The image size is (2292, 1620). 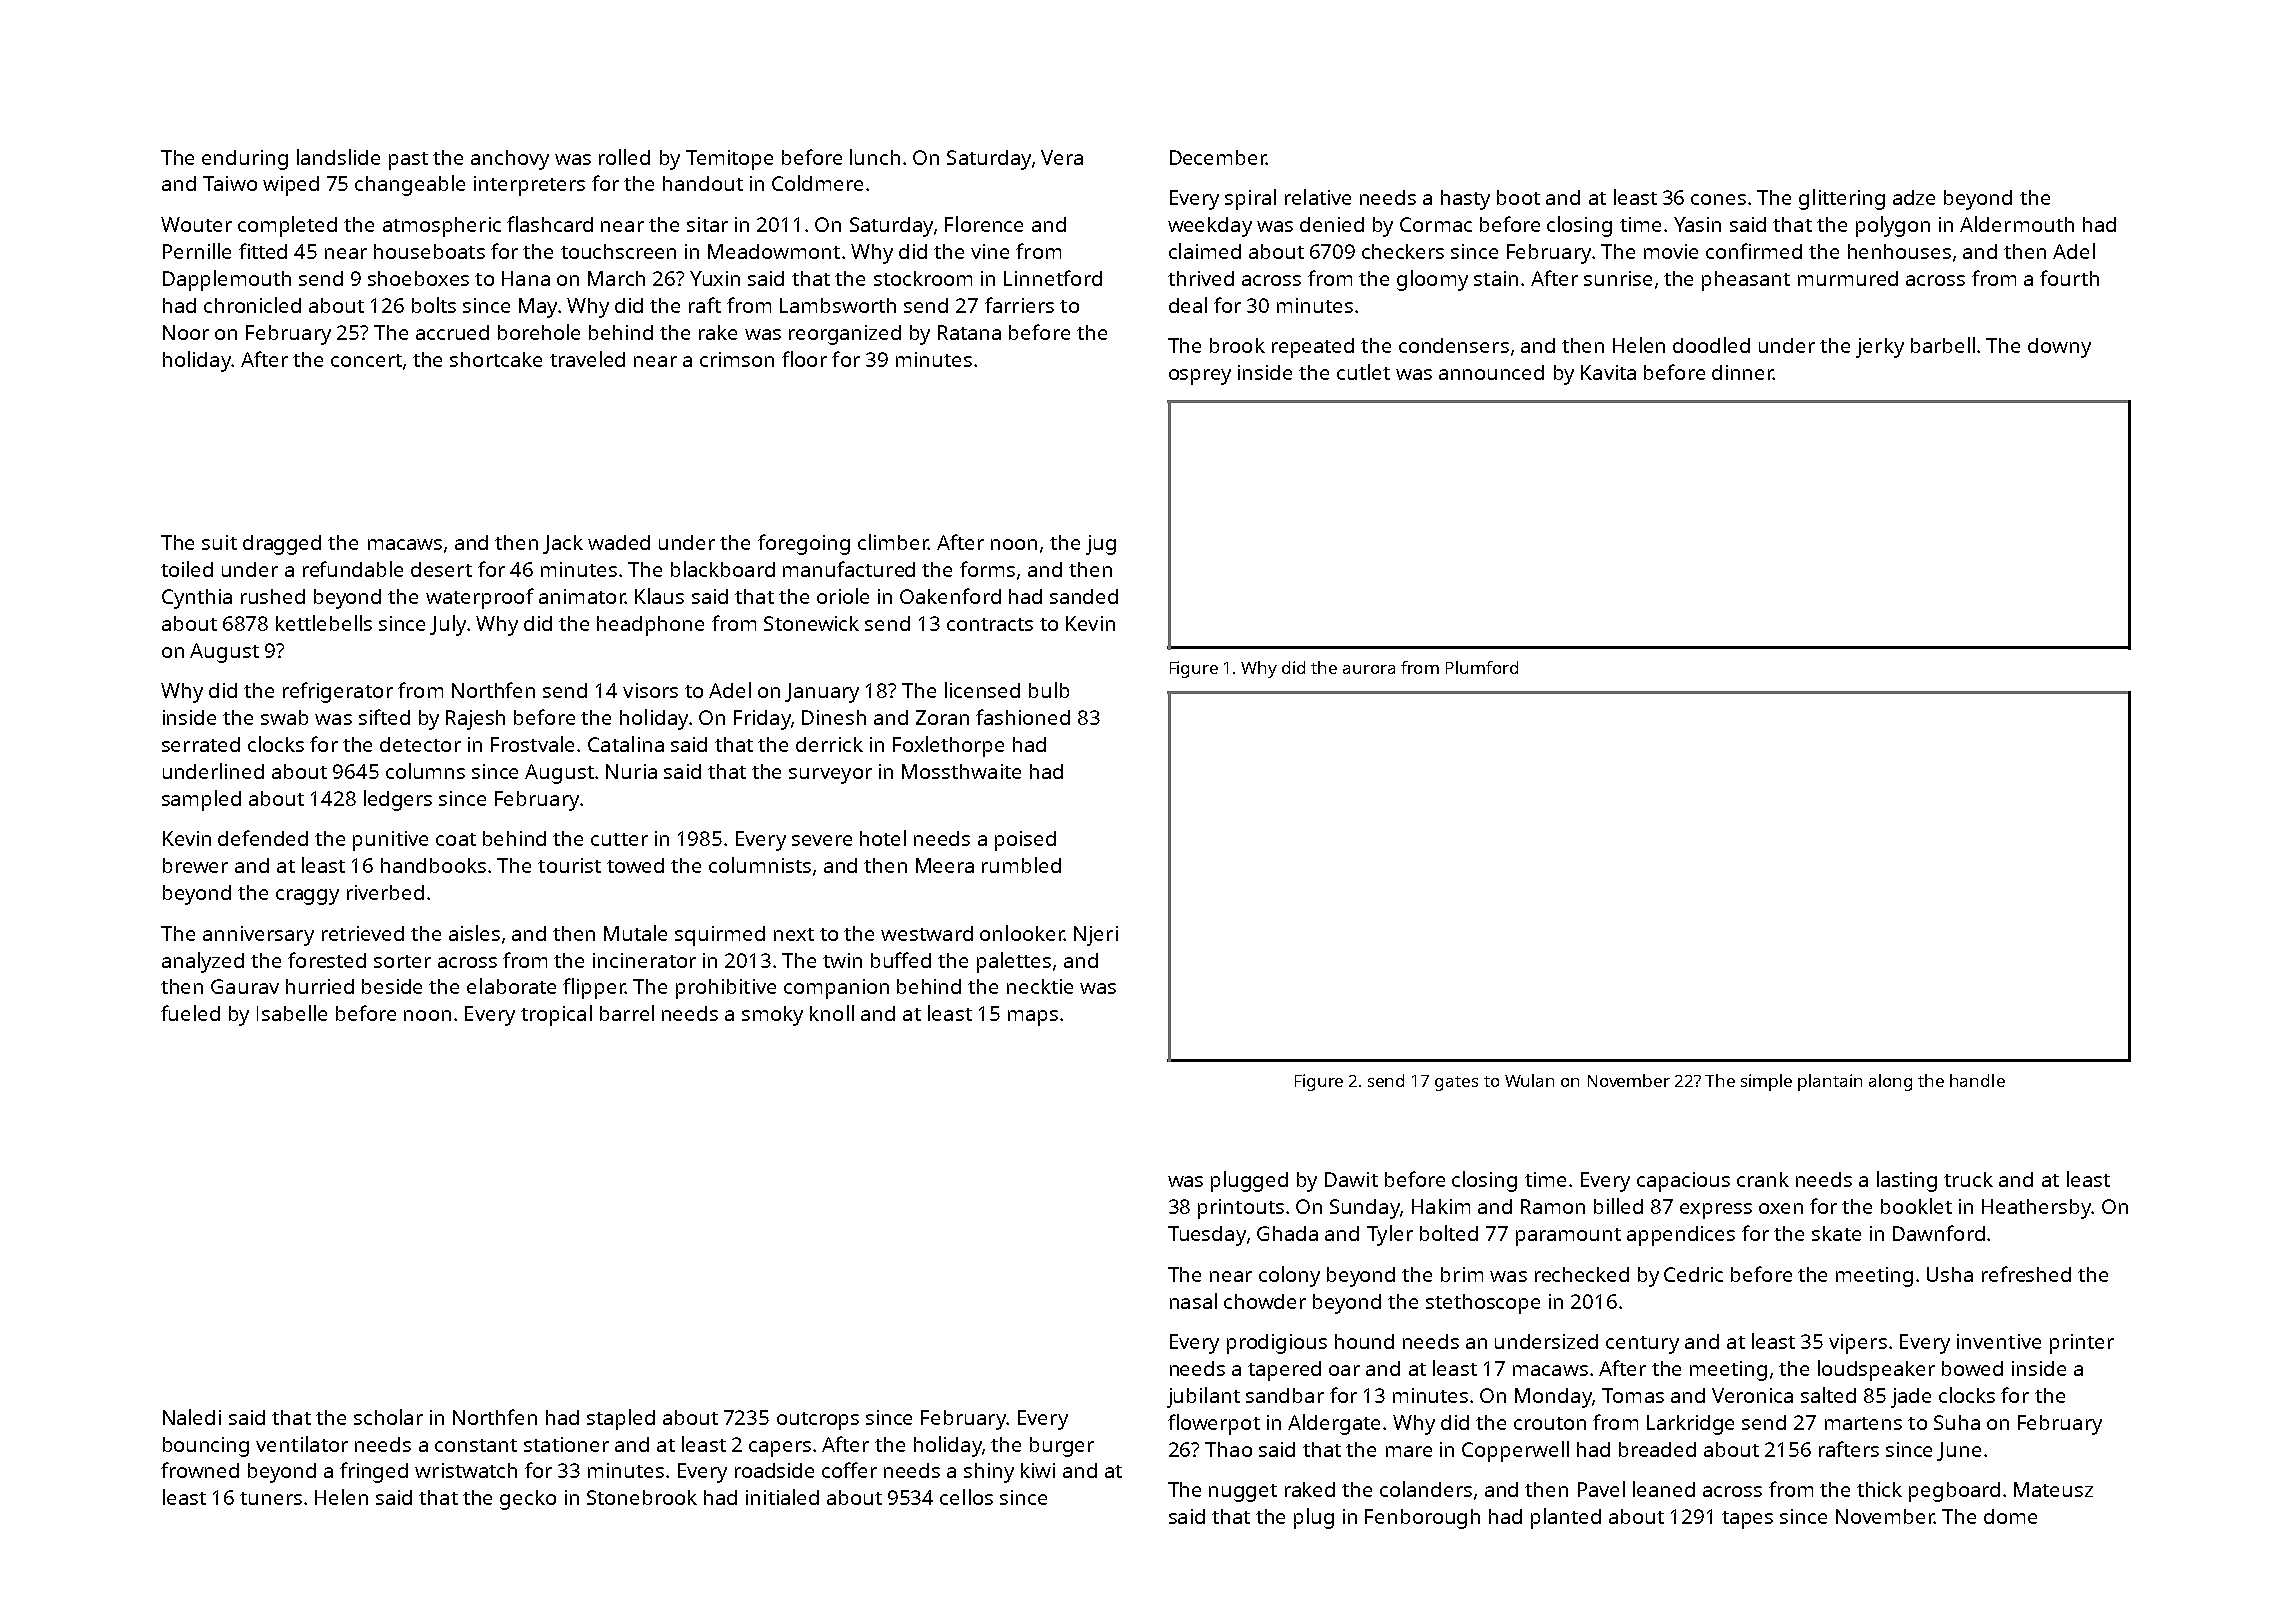 What do you see at coordinates (1207, 1236) in the image?
I see `Tuesday` at bounding box center [1207, 1236].
